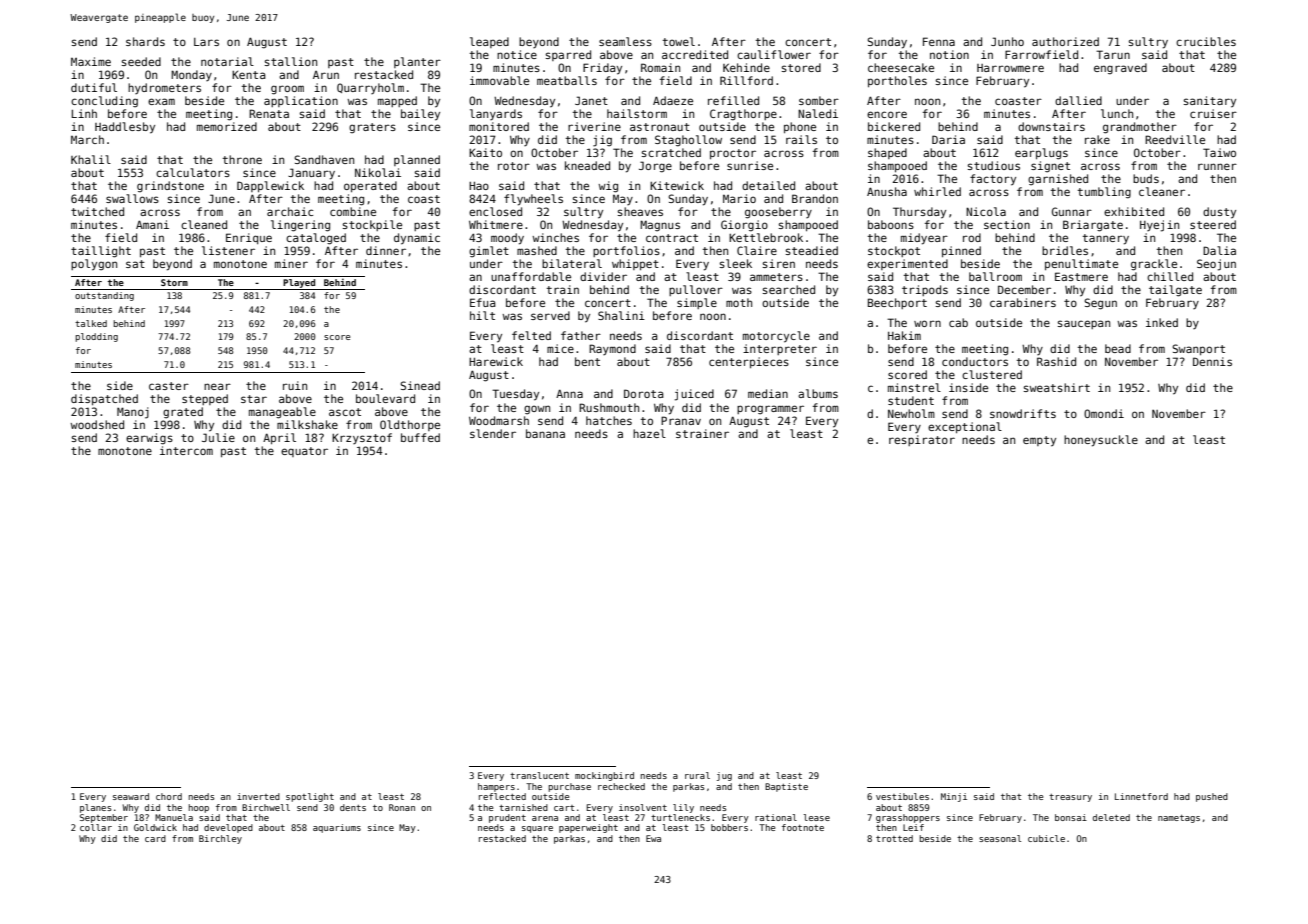 This page has height=924, width=1308. Describe the element at coordinates (626, 251) in the page. I see `portfolios` at that location.
